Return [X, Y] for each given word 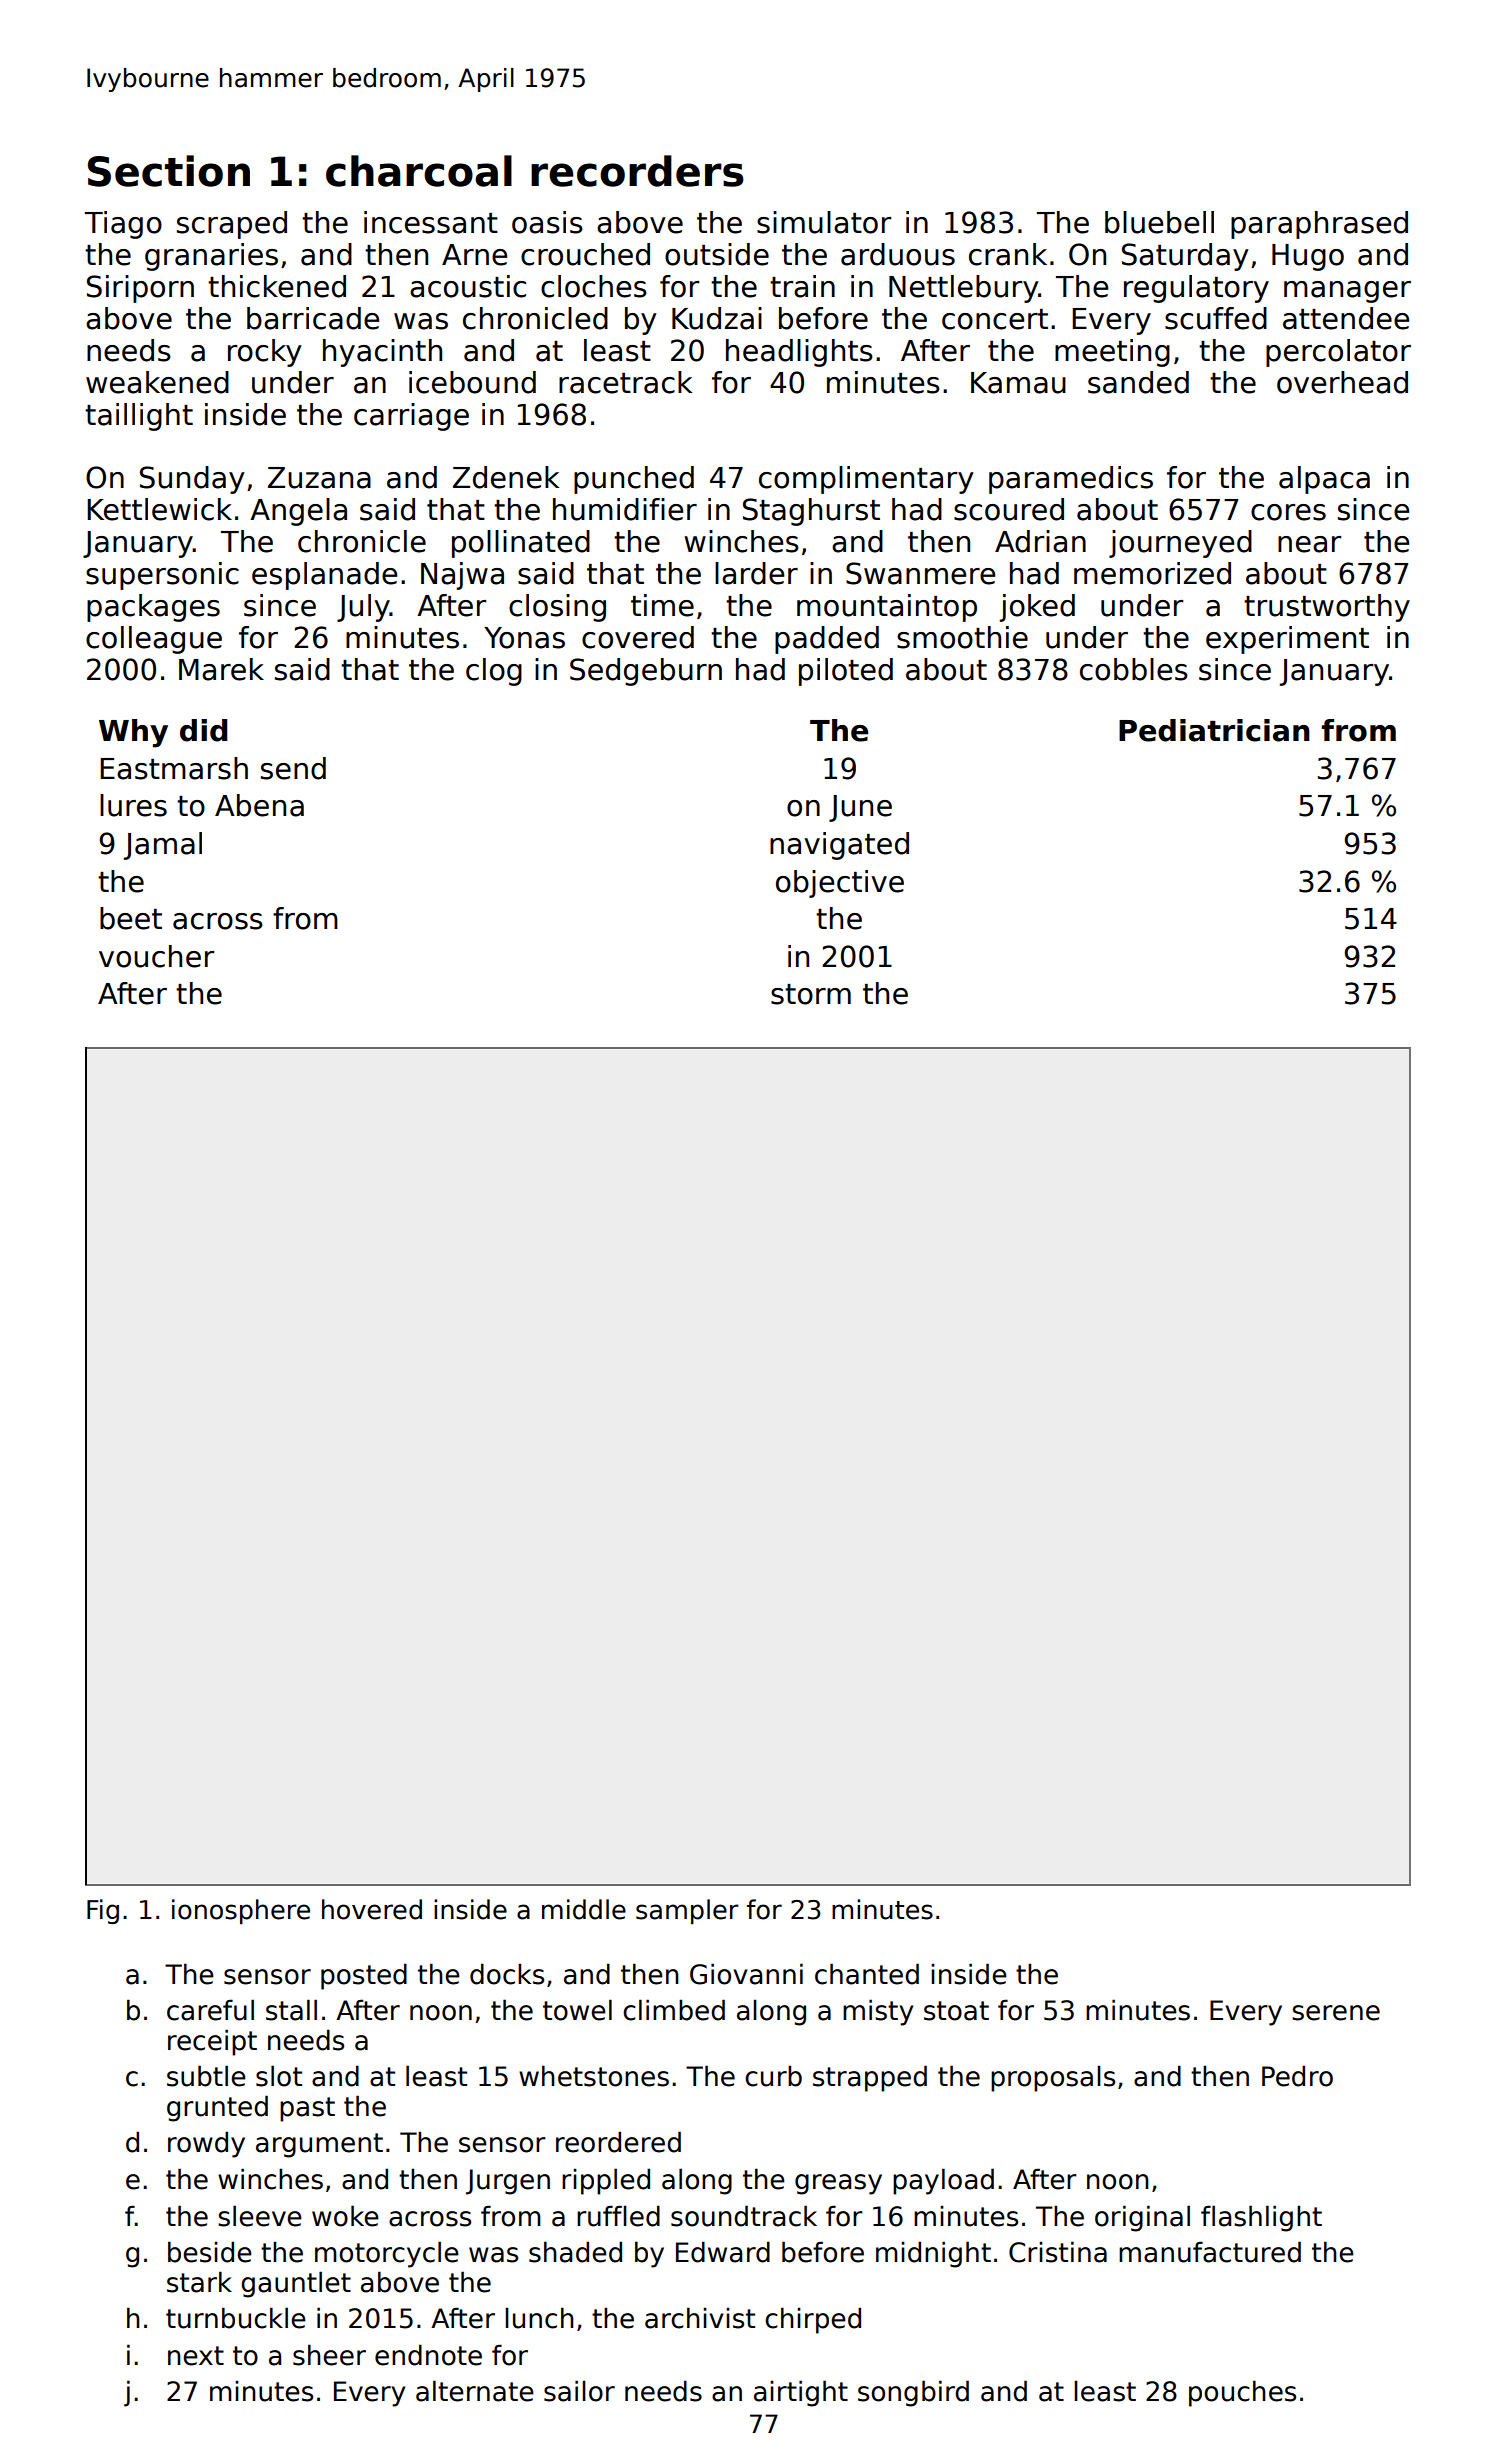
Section [169, 171]
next [196, 2356]
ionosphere [241, 1911]
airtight [801, 2393]
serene [1336, 2013]
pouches [1242, 2393]
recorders [637, 171]
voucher [156, 956]
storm [811, 994]
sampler [687, 1911]
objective [840, 884]
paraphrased [1319, 225]
